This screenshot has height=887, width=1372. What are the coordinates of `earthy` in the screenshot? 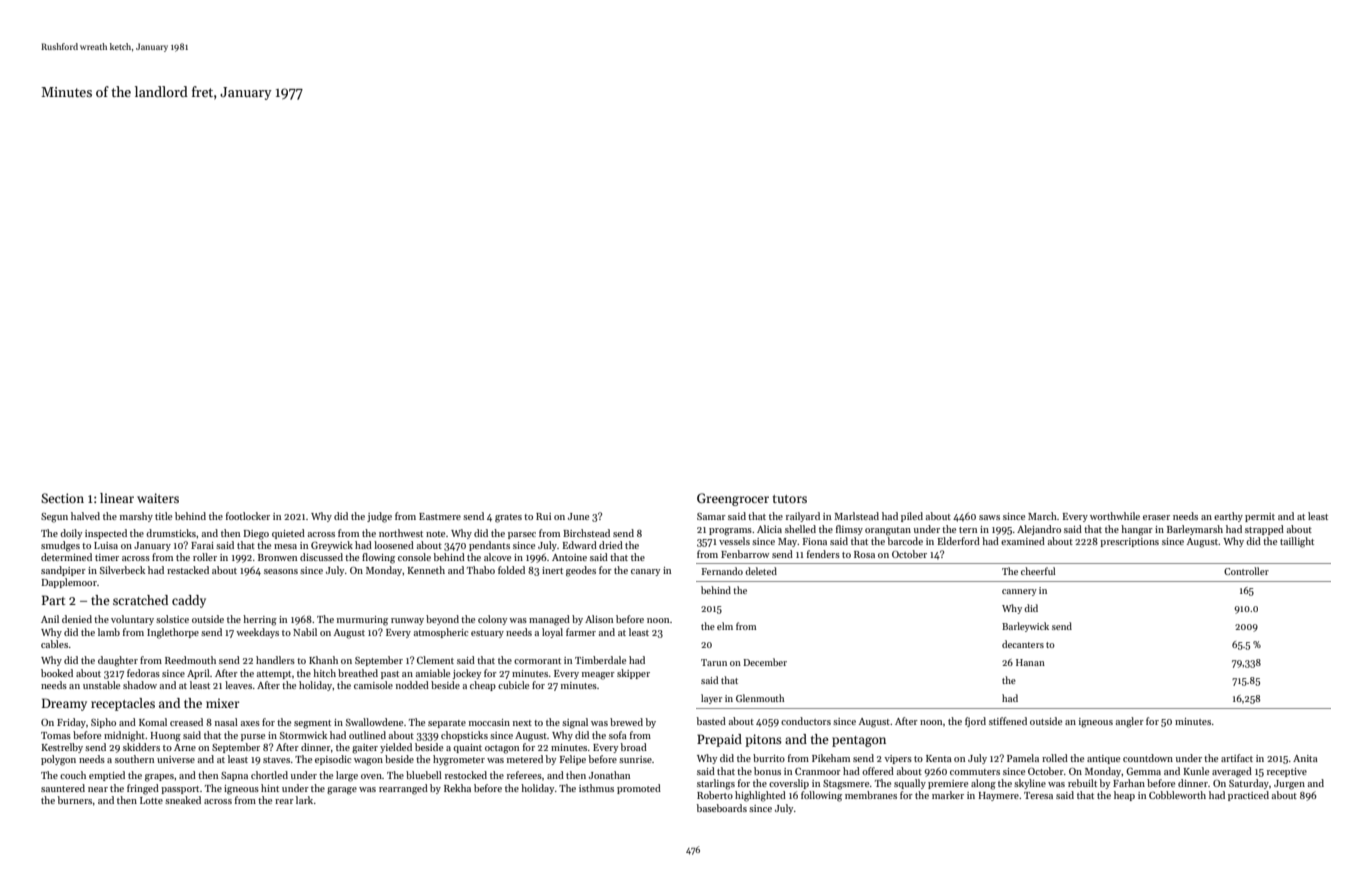 It's located at (1228, 517).
